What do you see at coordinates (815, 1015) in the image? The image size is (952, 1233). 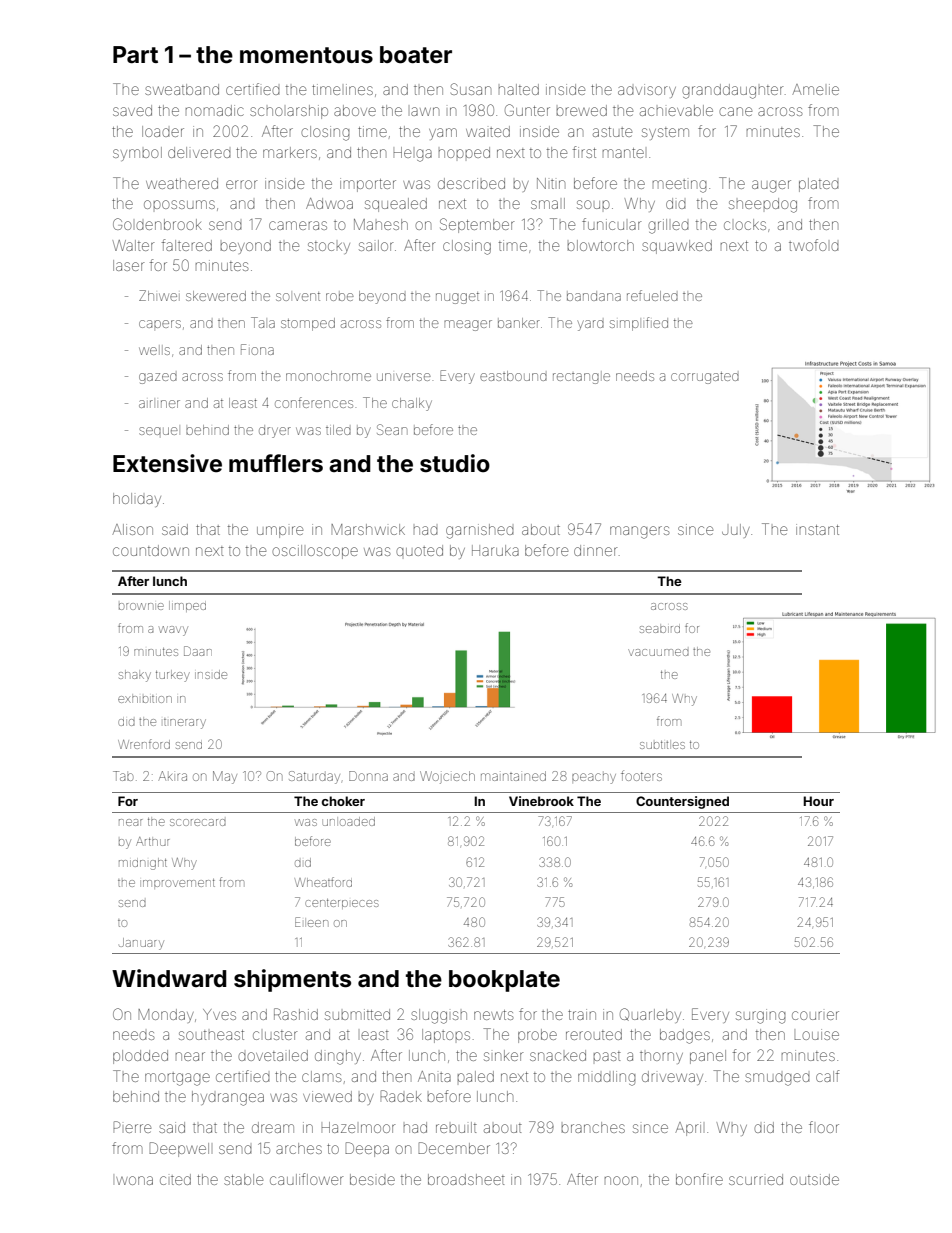 I see `courier` at bounding box center [815, 1015].
